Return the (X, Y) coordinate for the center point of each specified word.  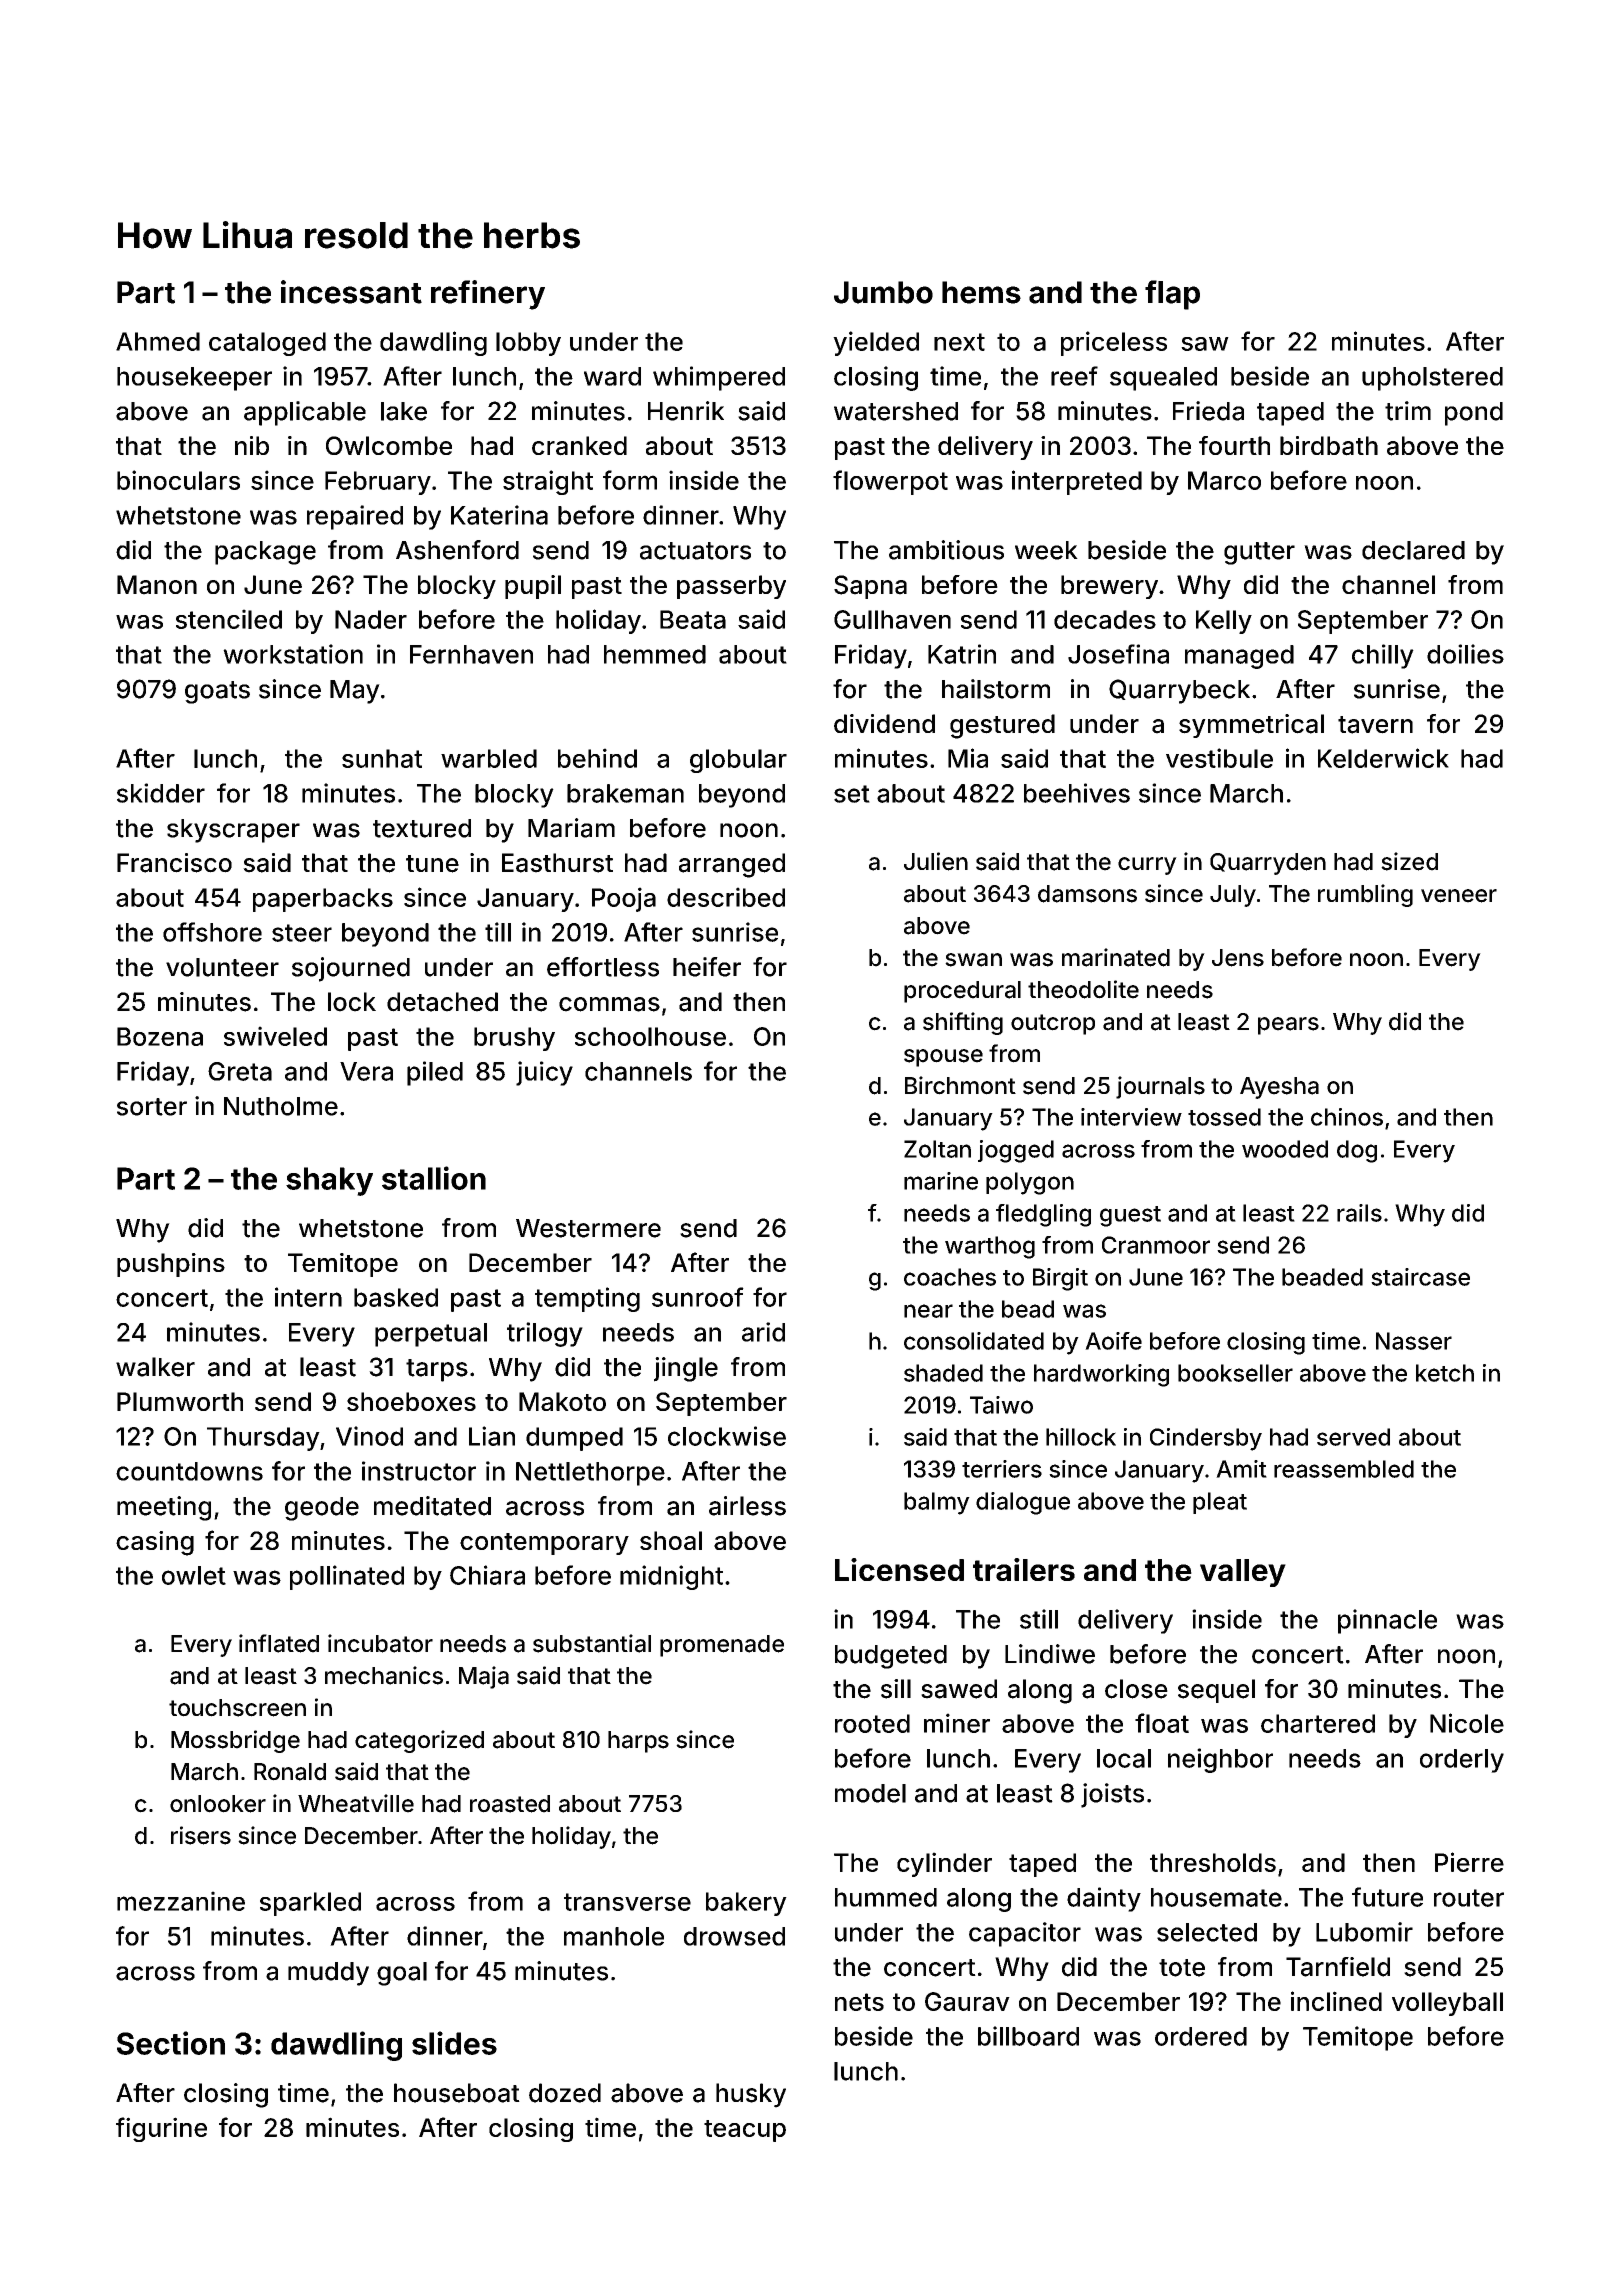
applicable (305, 413)
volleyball (1447, 2004)
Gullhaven (892, 619)
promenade (722, 1646)
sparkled (310, 1904)
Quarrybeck (1179, 691)
